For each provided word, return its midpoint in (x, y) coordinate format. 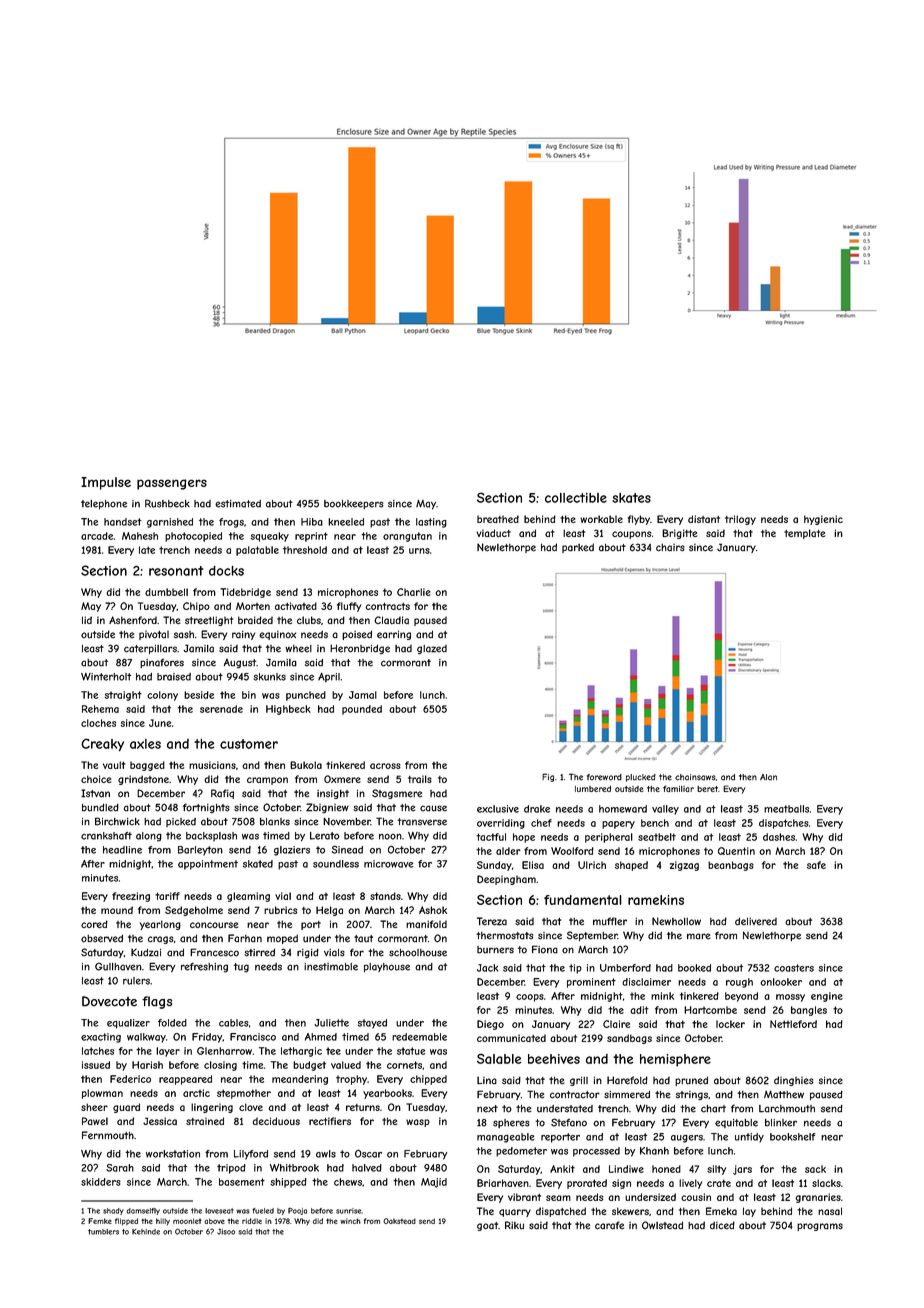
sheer (94, 1107)
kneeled (346, 522)
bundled (100, 807)
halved (367, 1168)
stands (385, 896)
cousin (696, 1197)
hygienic (823, 520)
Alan (768, 777)
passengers (172, 484)
